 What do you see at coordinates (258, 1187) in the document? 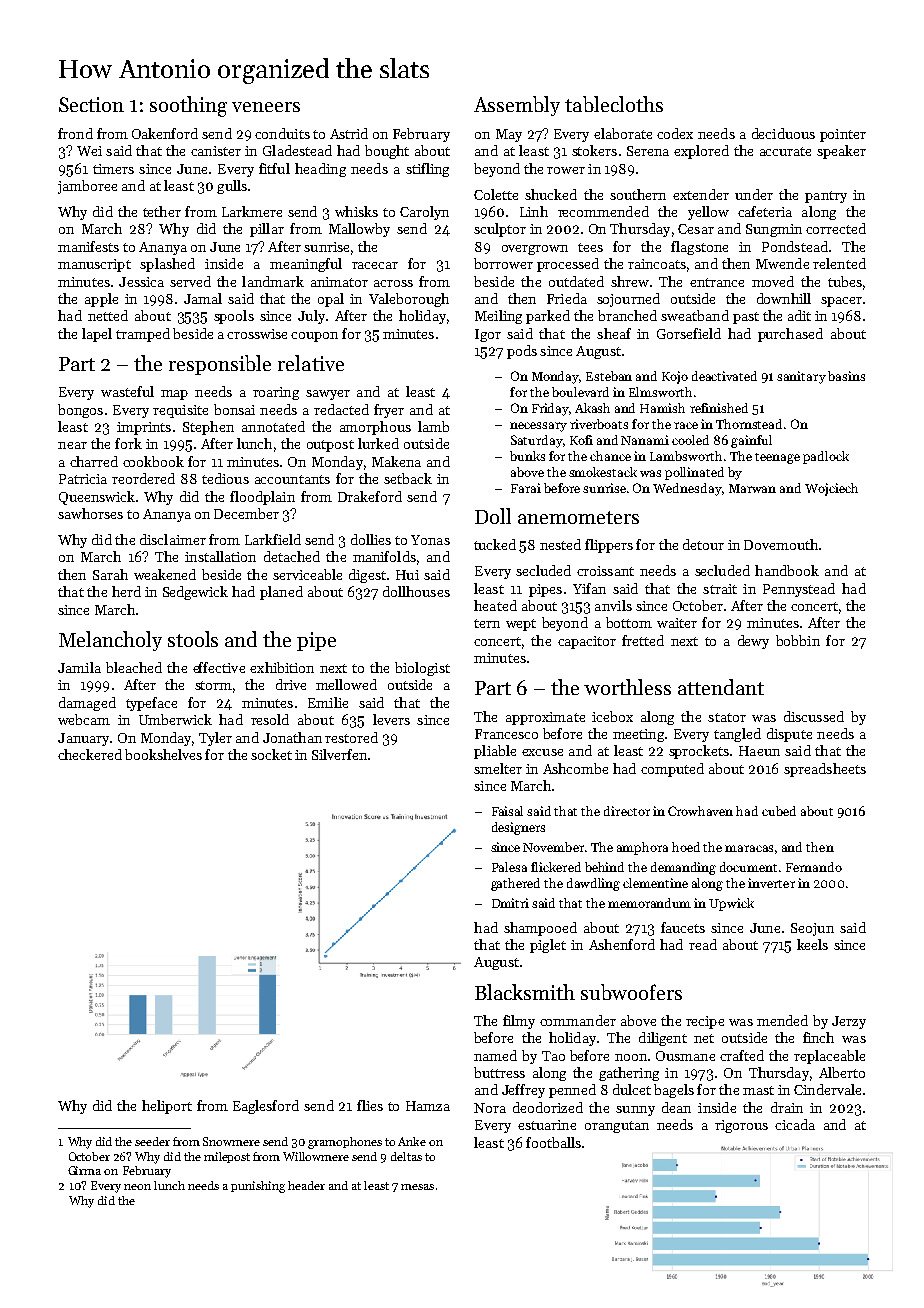
I see `punishing` at bounding box center [258, 1187].
